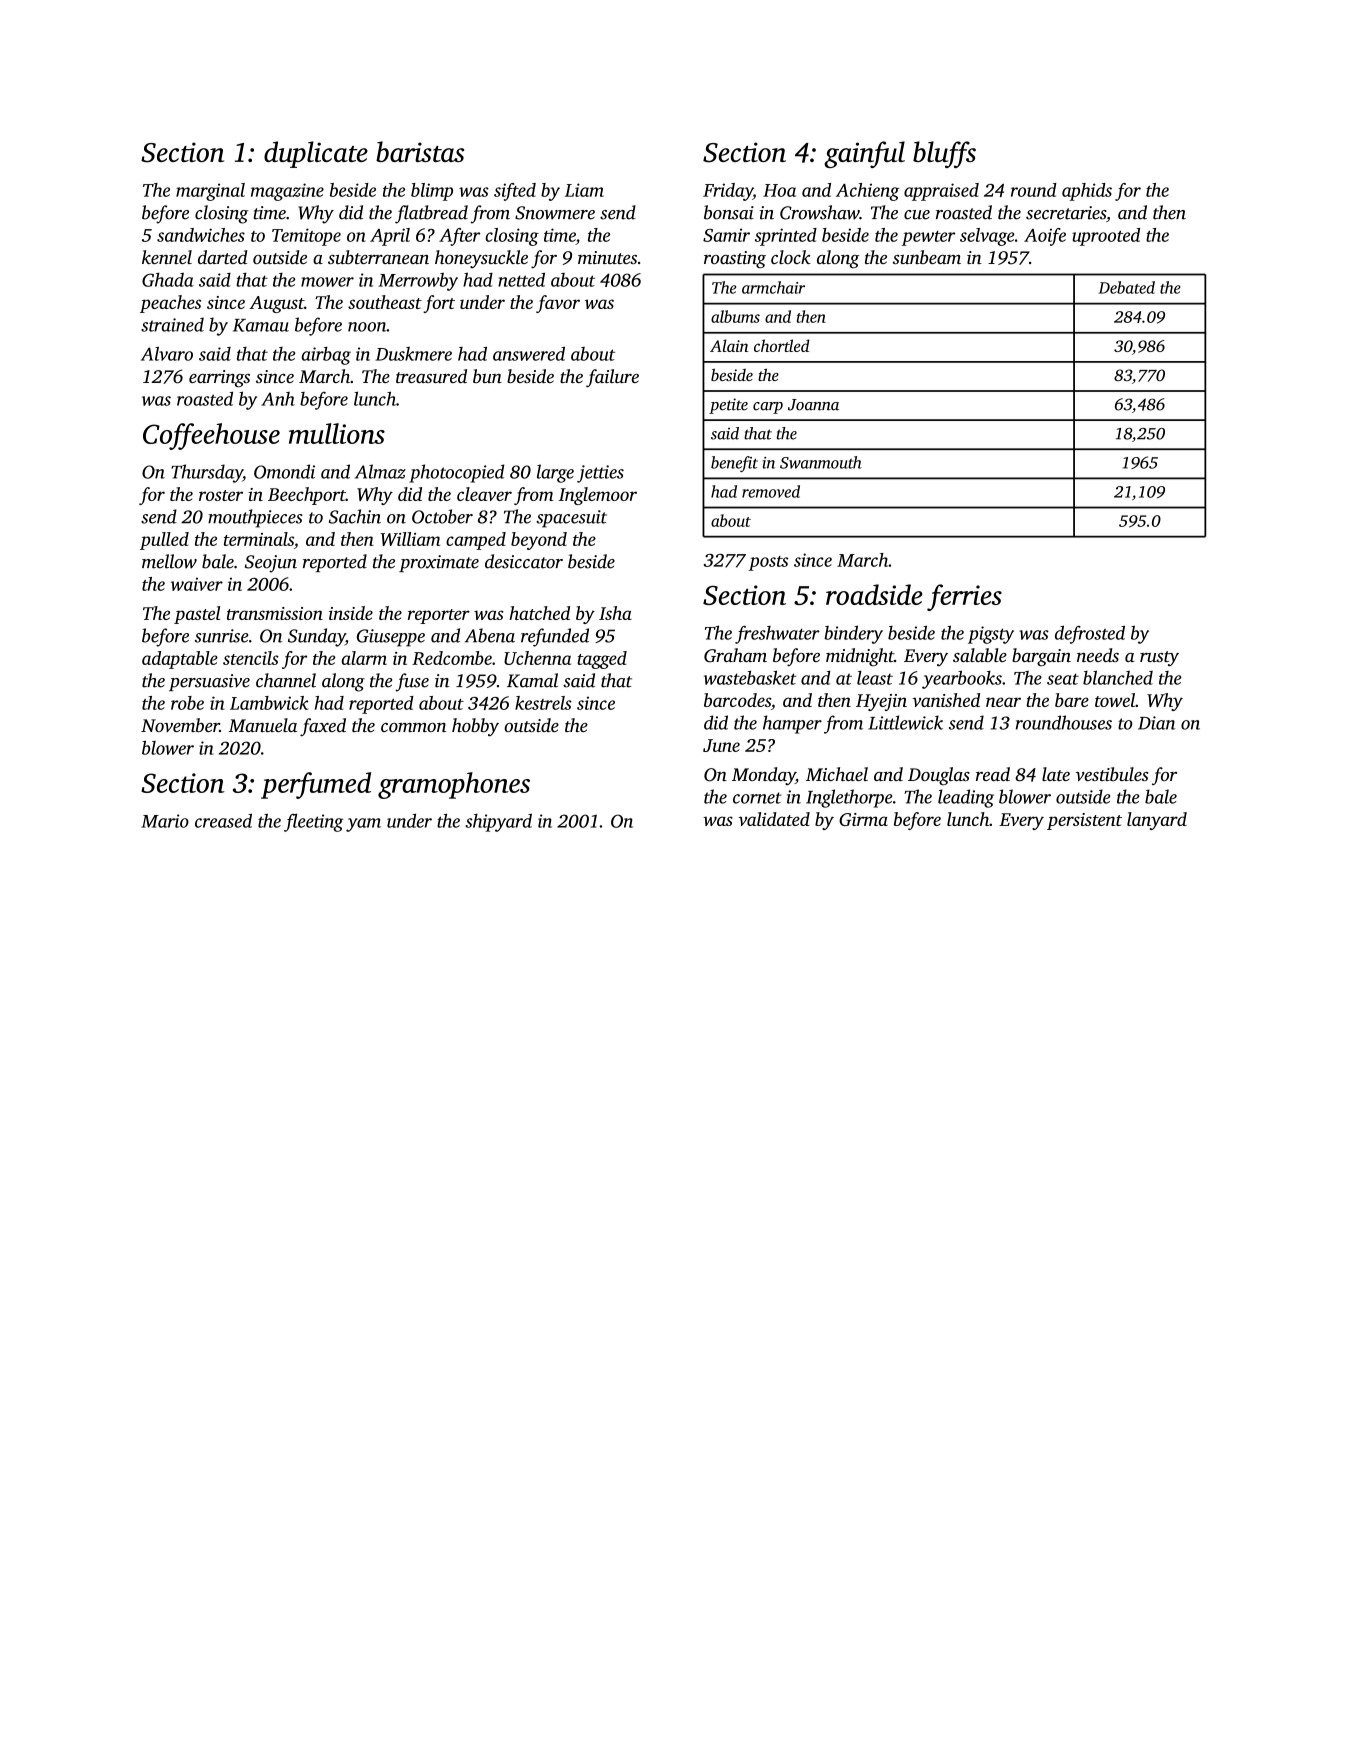  I want to click on Swanmouth, so click(821, 462).
